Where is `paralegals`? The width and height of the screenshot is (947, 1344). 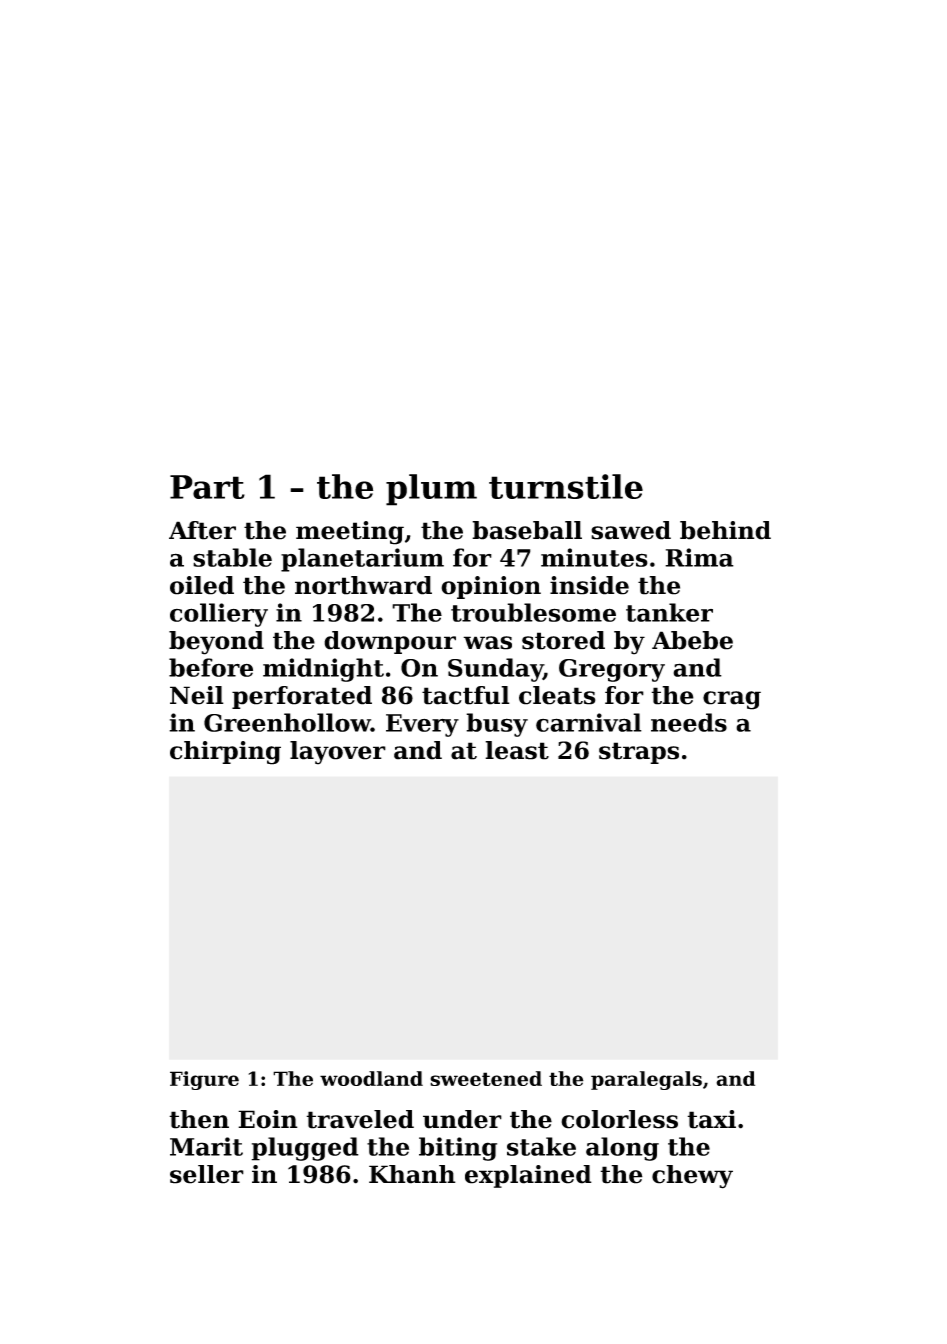 paralegals is located at coordinates (646, 1080).
